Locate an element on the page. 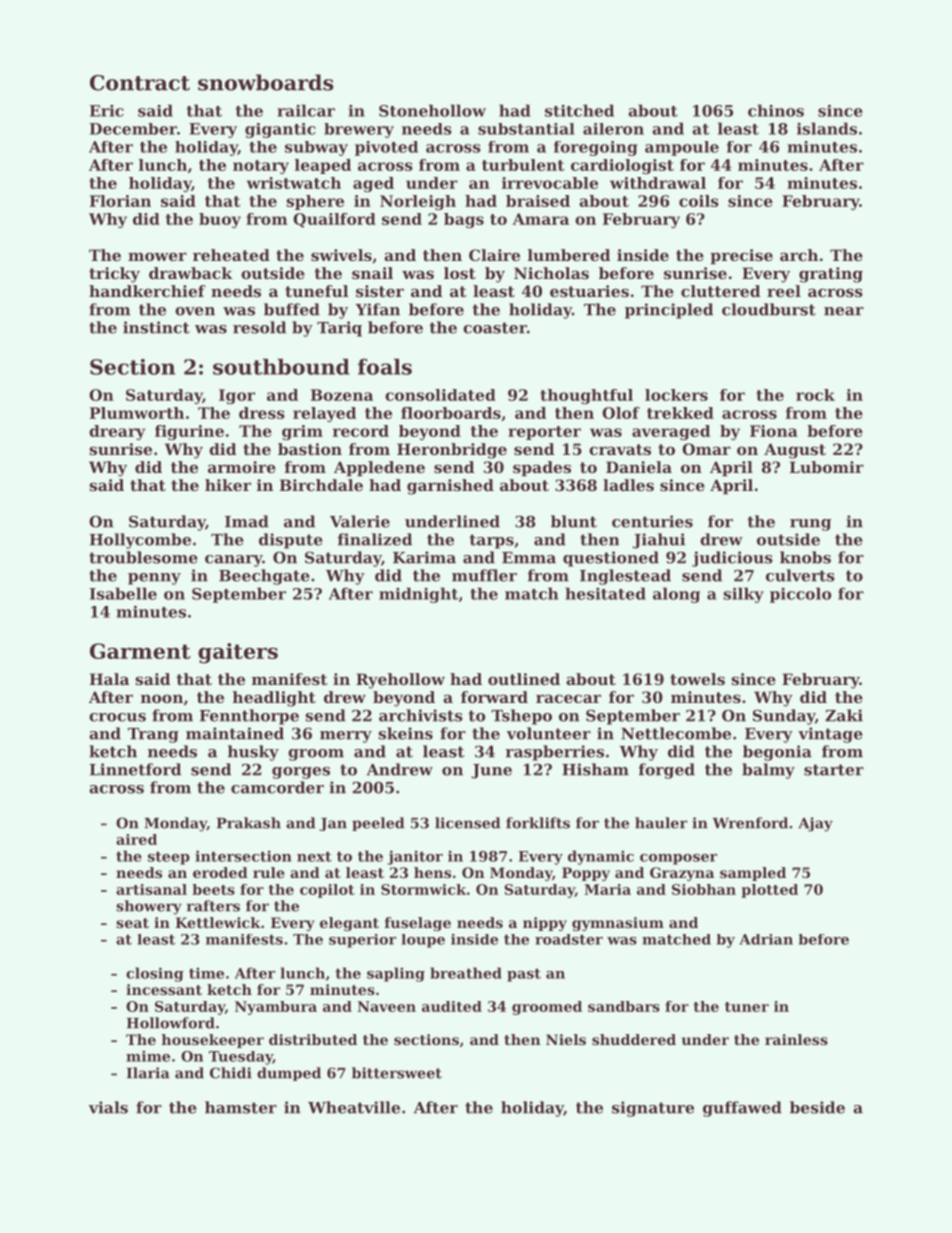  noon is located at coordinates (162, 698).
